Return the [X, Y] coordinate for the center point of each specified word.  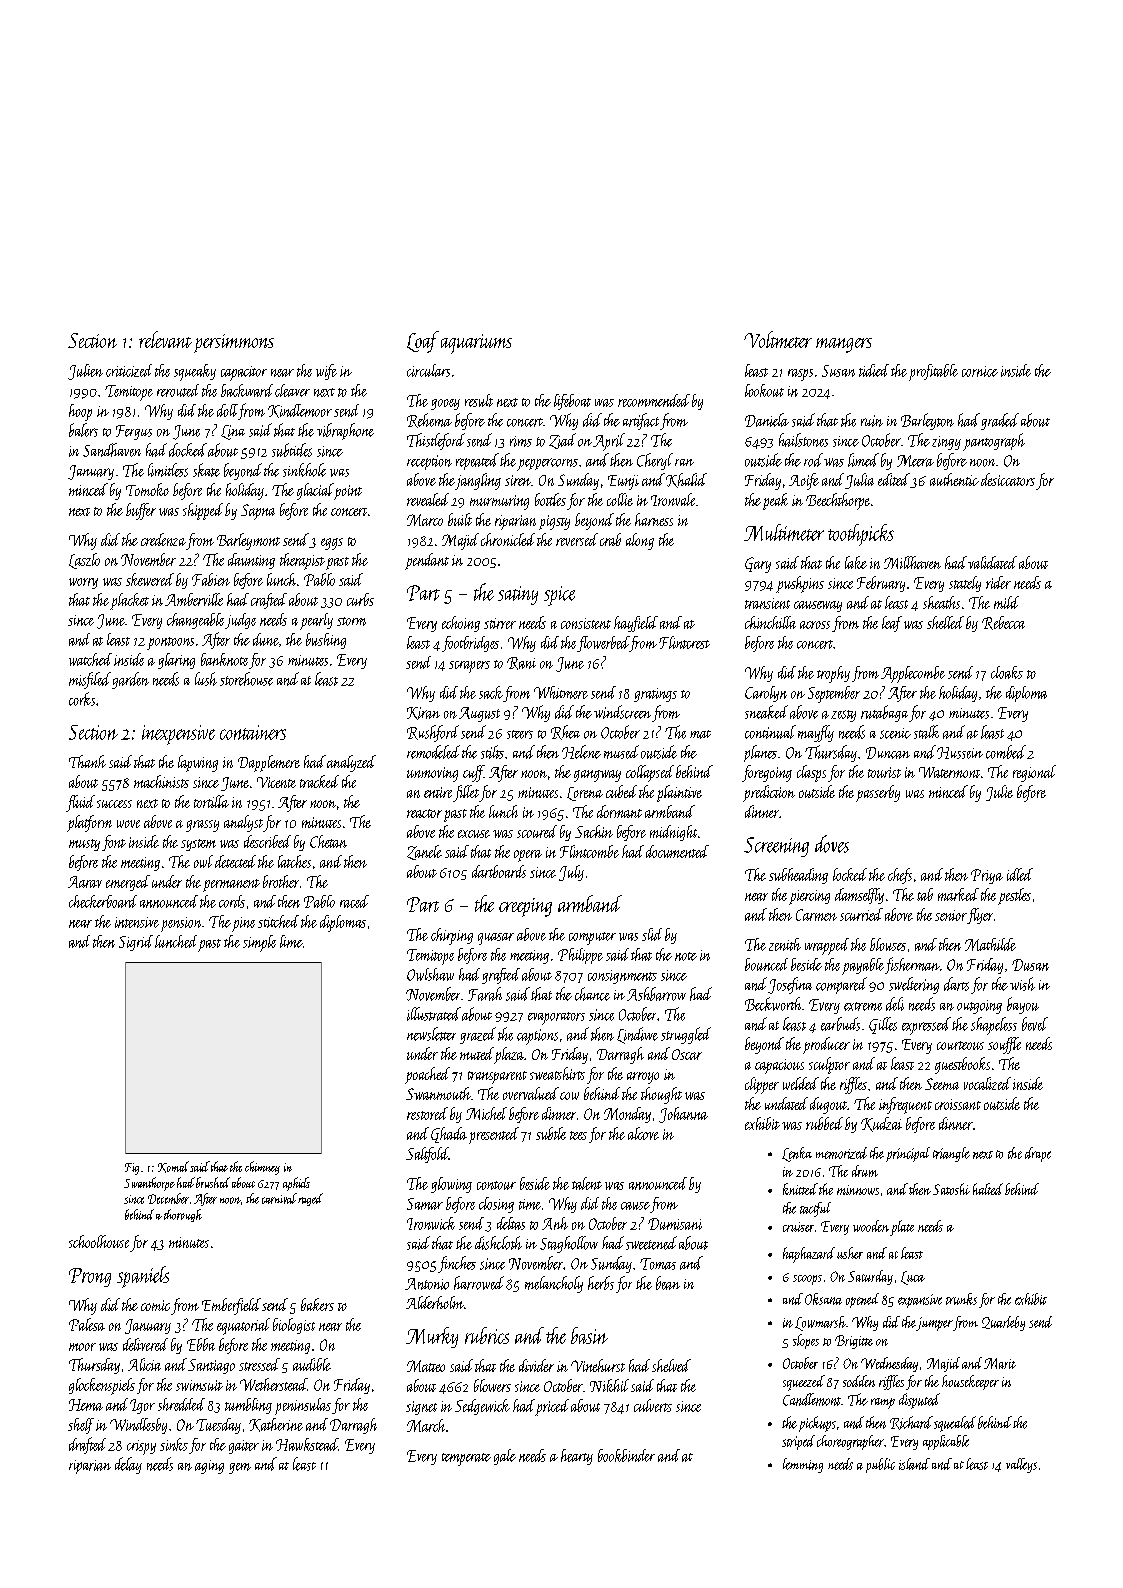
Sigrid [136, 943]
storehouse [246, 679]
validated [992, 562]
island [914, 1464]
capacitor [244, 373]
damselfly [859, 896]
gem [240, 1468]
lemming [803, 1465]
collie [620, 499]
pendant [427, 561]
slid [652, 934]
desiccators [1008, 479]
